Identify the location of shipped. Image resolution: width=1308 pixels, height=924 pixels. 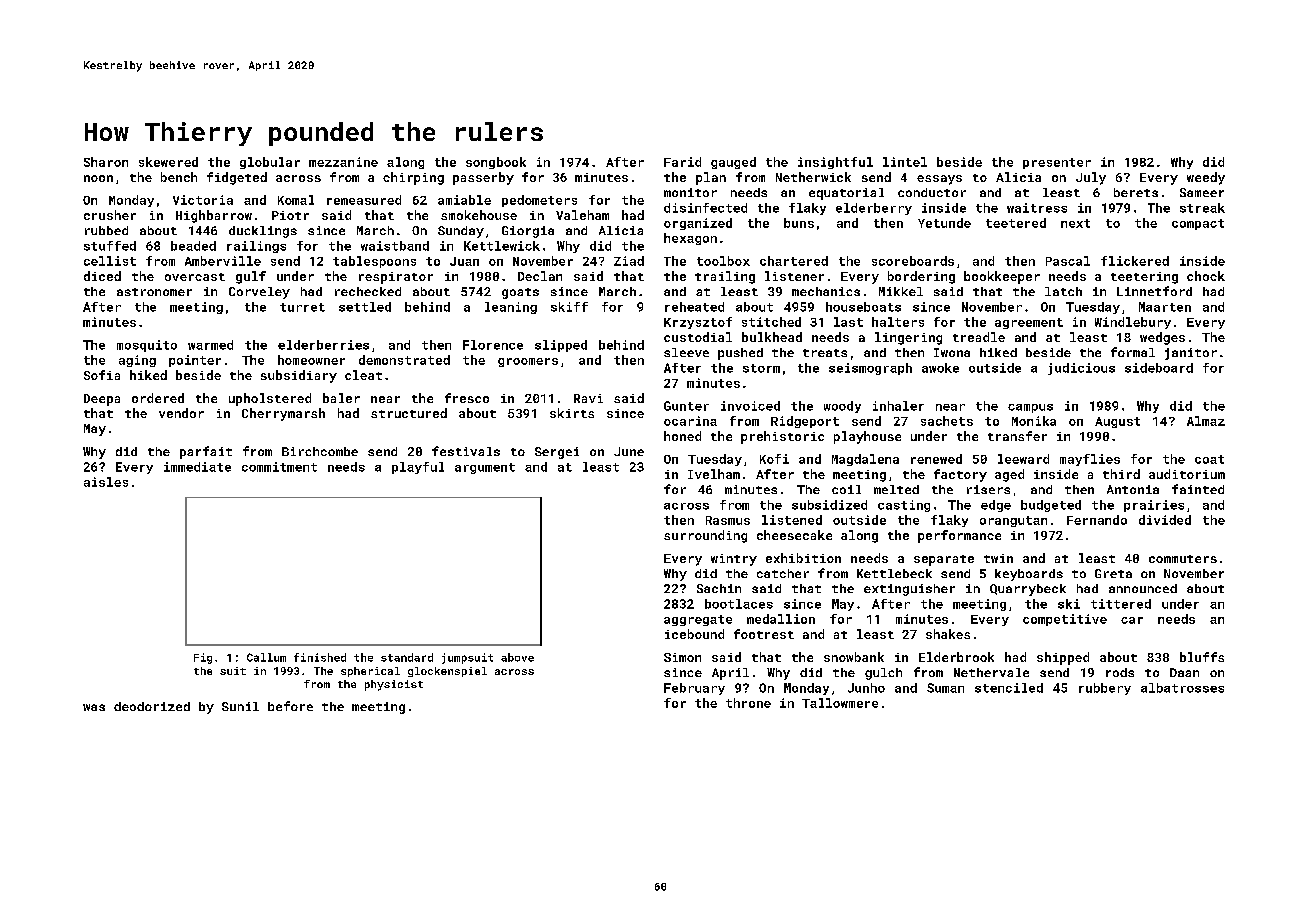
(1063, 658).
